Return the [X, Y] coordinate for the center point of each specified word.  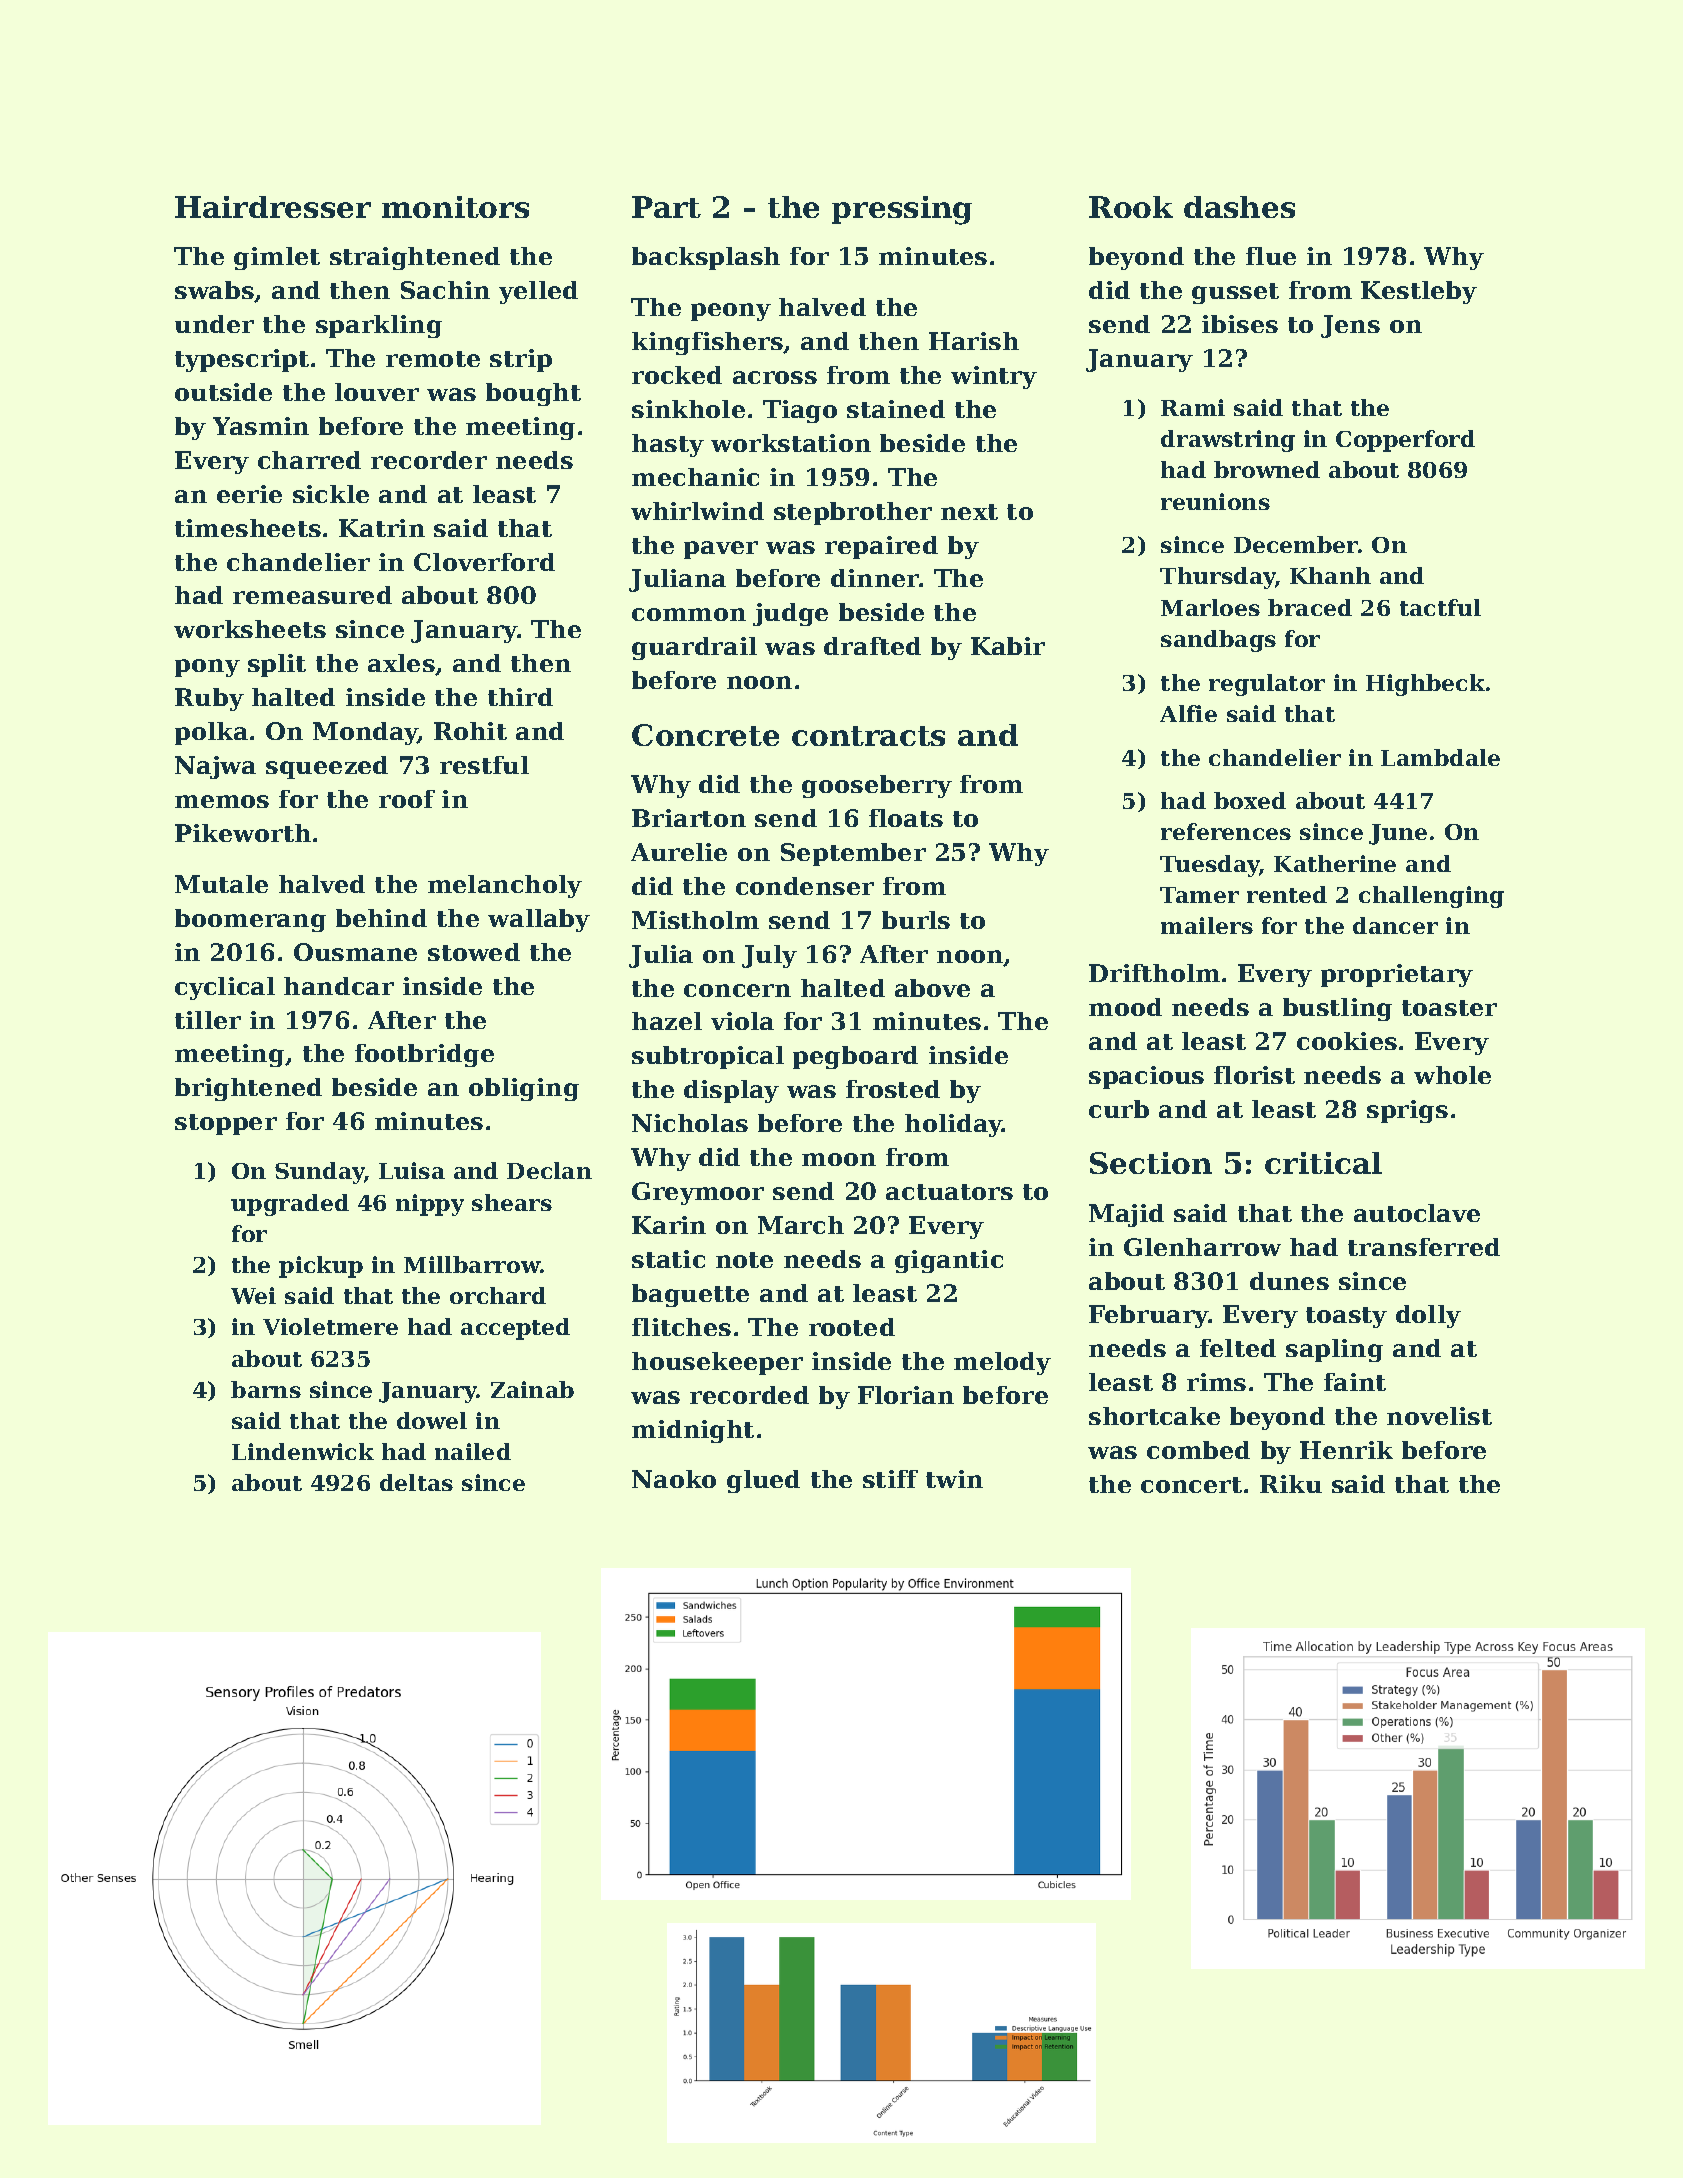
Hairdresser [273, 207]
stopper [226, 1124]
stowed [474, 952]
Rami [1193, 407]
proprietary [1397, 975]
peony [731, 312]
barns [266, 1389]
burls [916, 920]
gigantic [949, 1261]
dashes [1239, 207]
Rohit [470, 731]
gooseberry [877, 786]
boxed [1250, 800]
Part [666, 207]
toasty [1346, 1317]
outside [223, 392]
